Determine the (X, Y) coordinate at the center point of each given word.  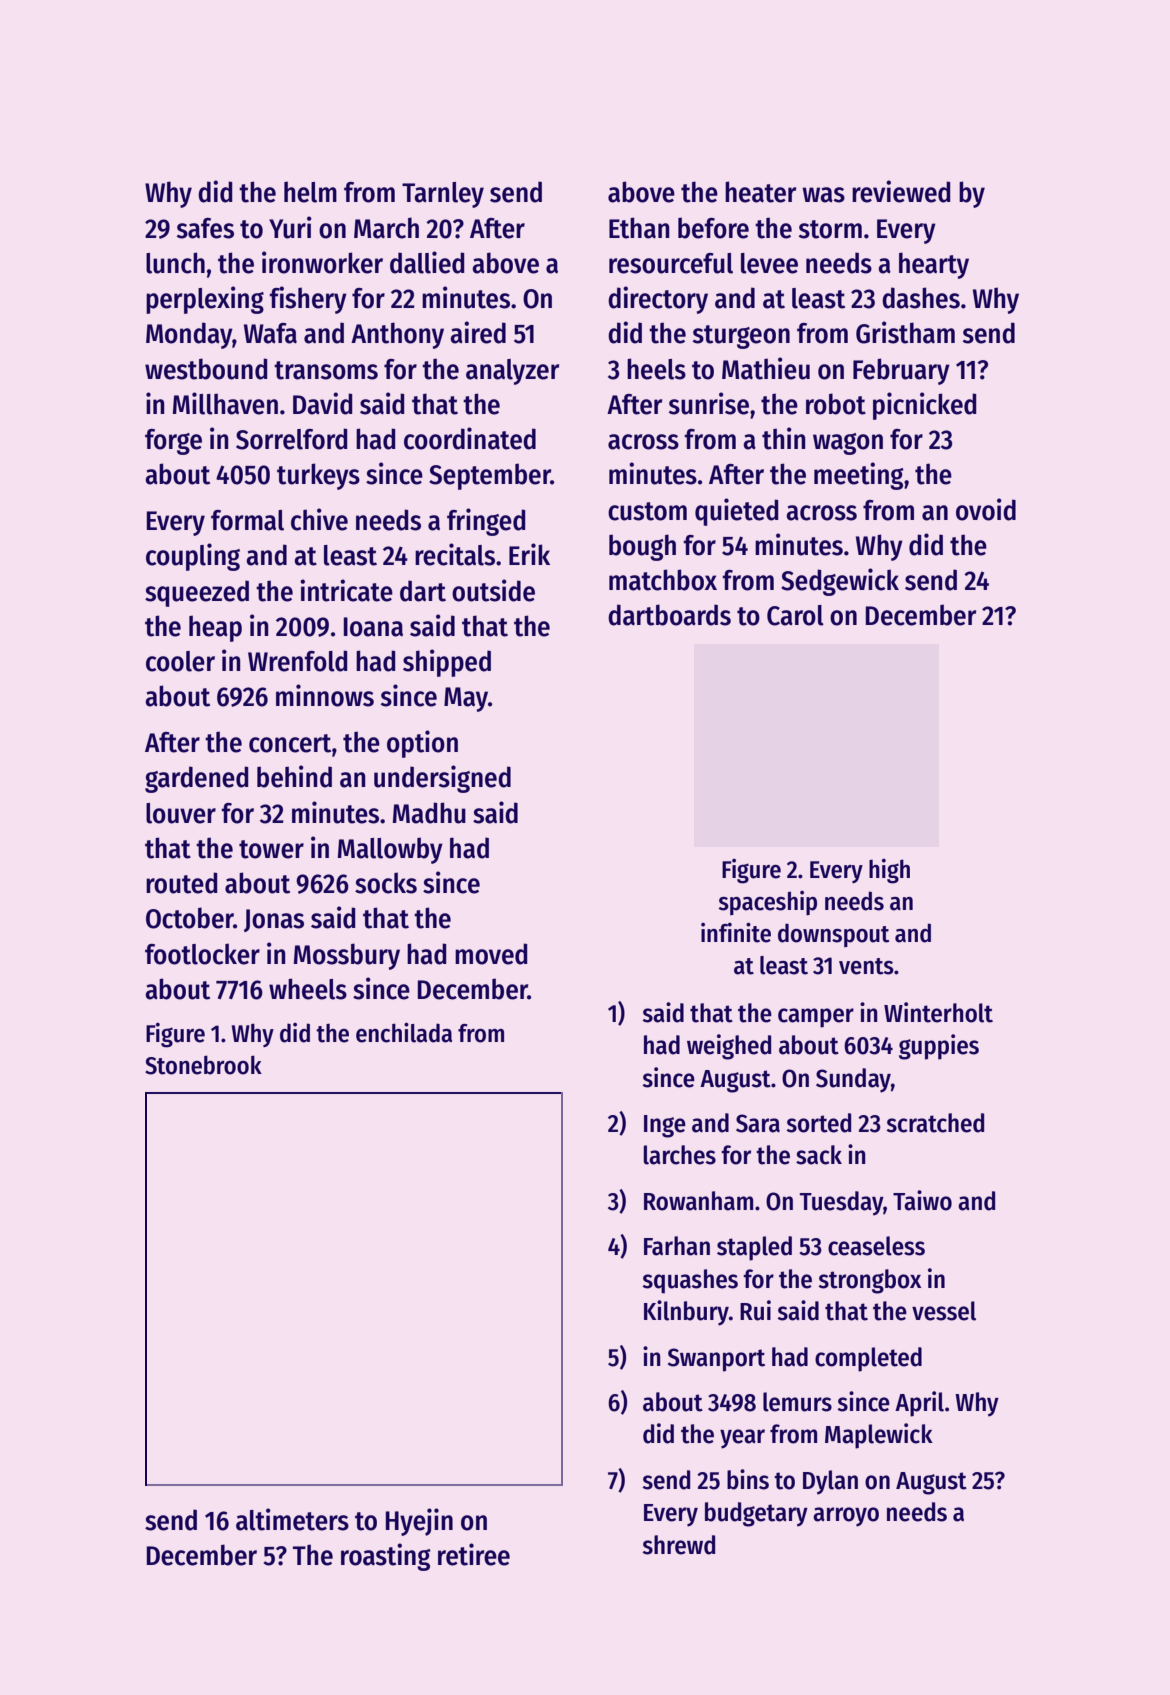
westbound (206, 369)
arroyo (846, 1517)
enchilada (404, 1032)
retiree (474, 1554)
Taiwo (922, 1200)
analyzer (512, 372)
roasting (386, 1557)
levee (769, 263)
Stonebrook (203, 1065)
